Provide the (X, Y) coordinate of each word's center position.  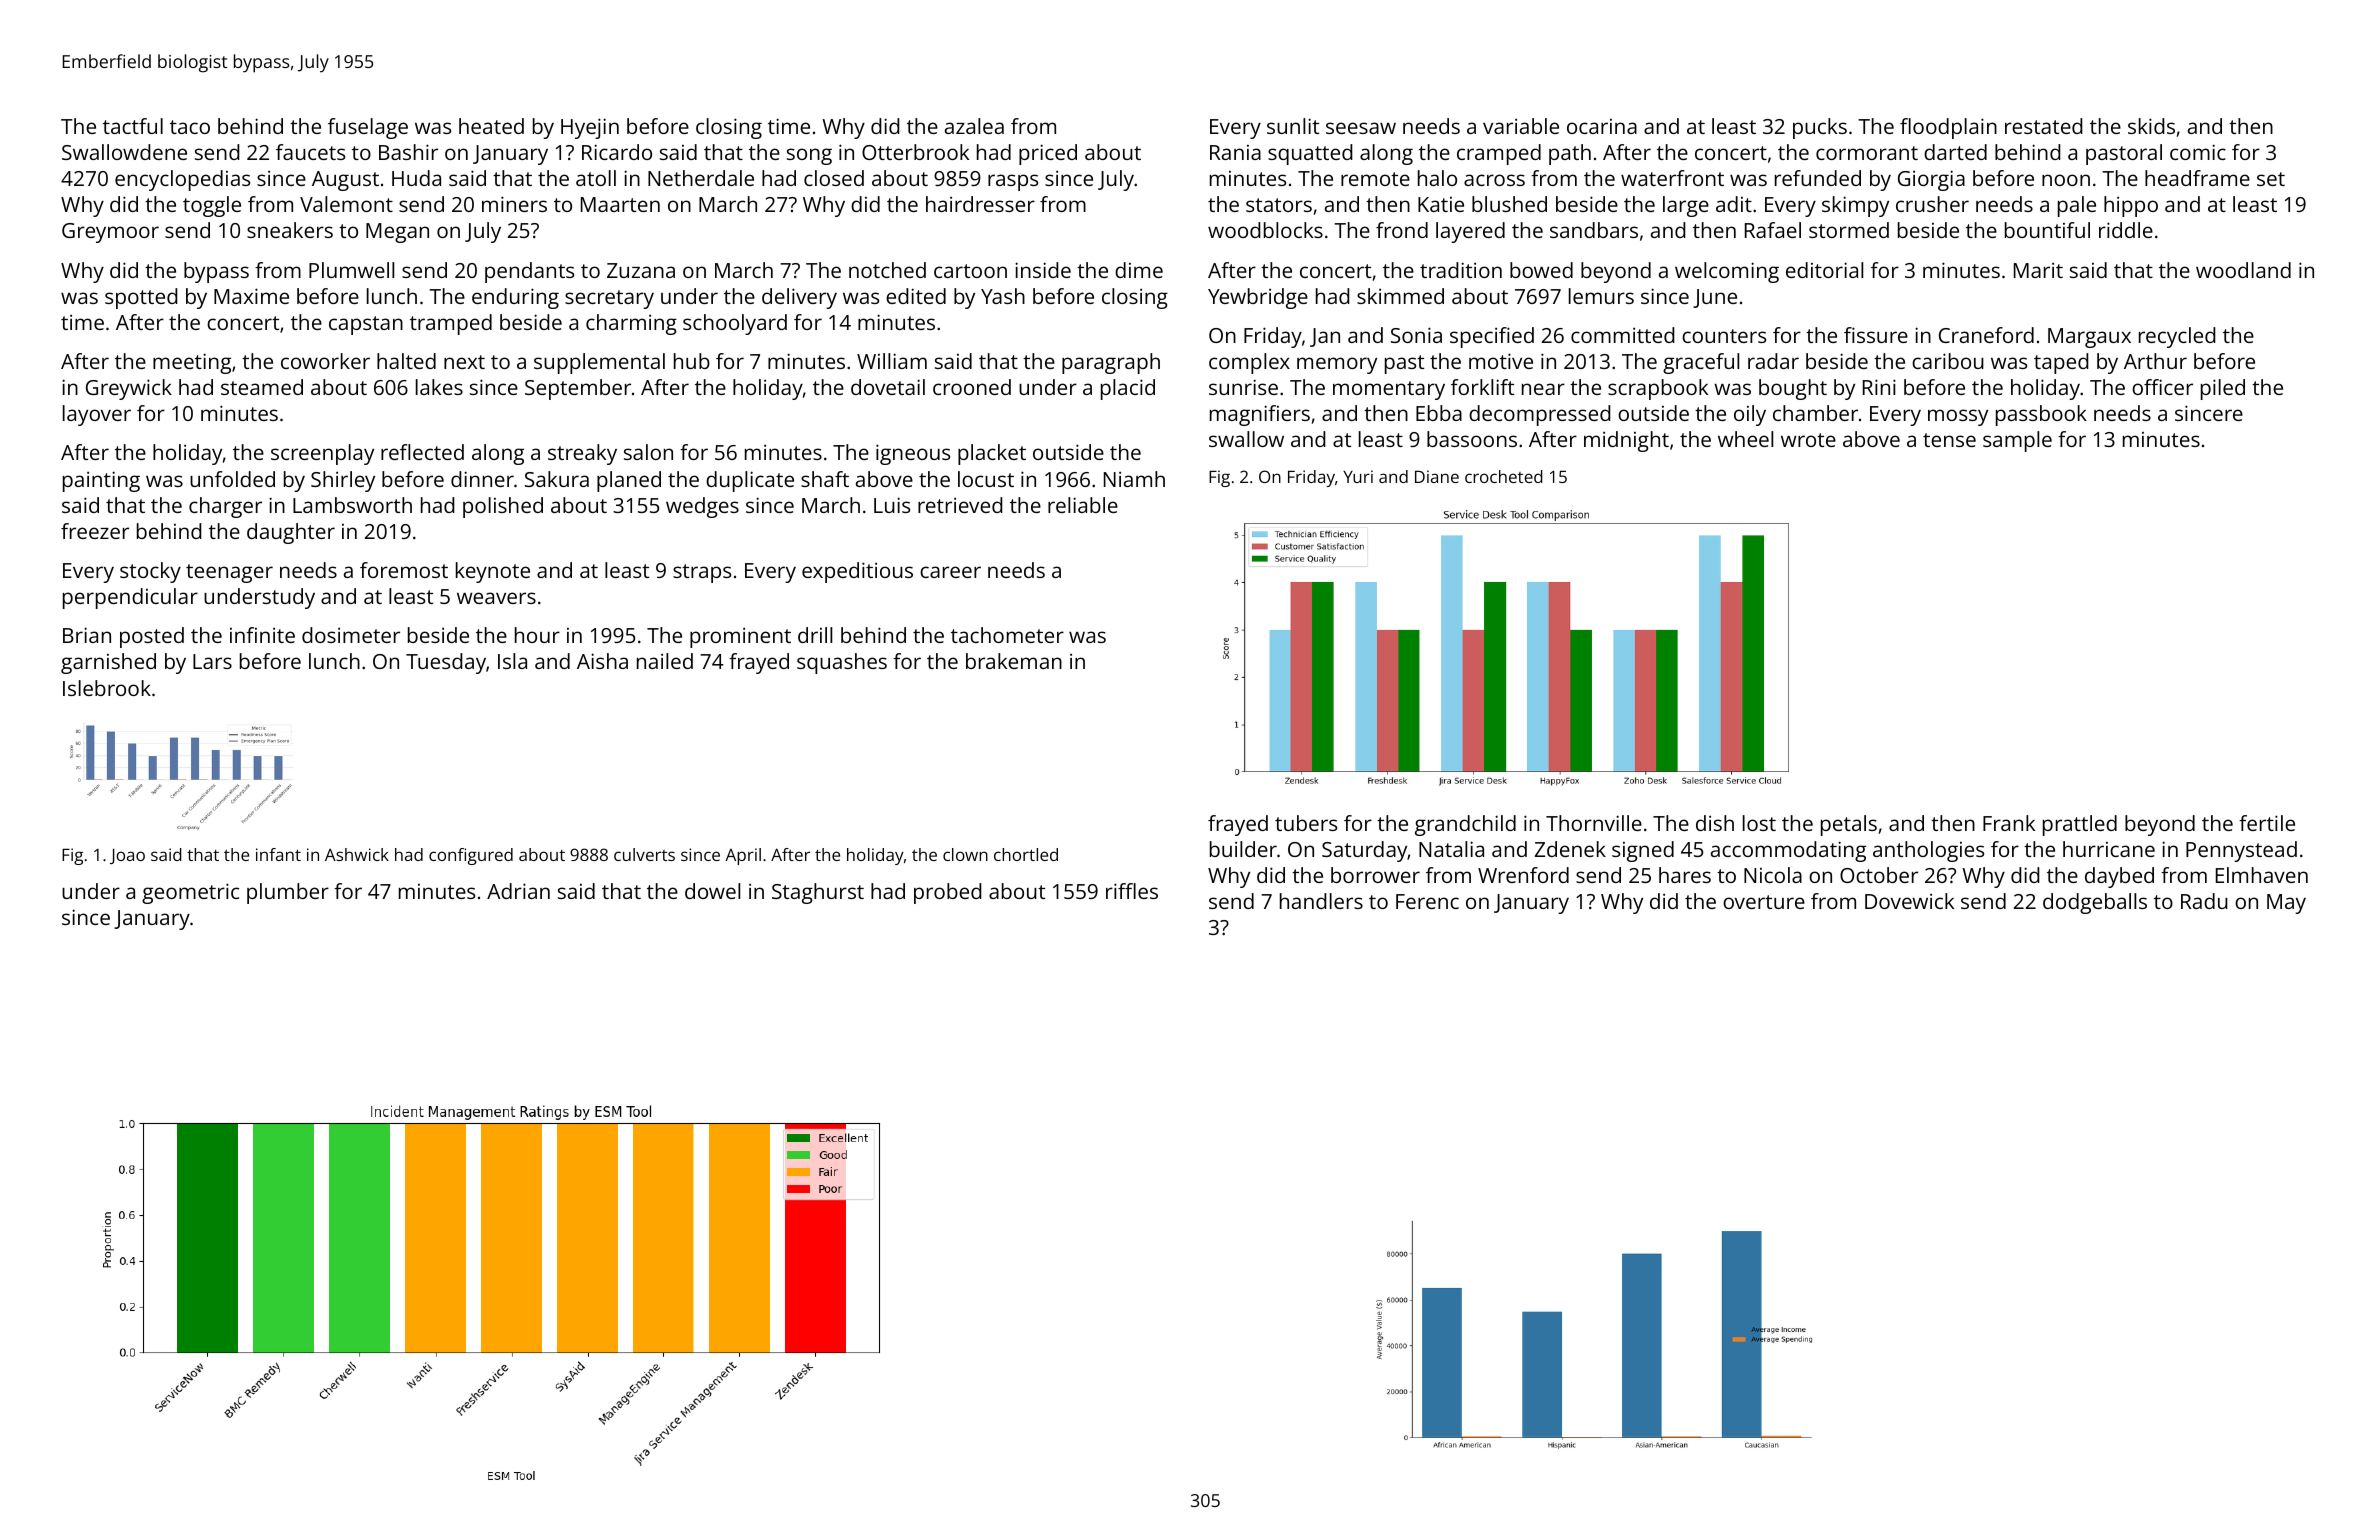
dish (1715, 823)
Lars (212, 661)
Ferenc (1427, 901)
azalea (974, 126)
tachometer (1007, 635)
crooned (972, 387)
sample (2017, 441)
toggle (212, 206)
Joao (127, 856)
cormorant (1867, 153)
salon (648, 452)
